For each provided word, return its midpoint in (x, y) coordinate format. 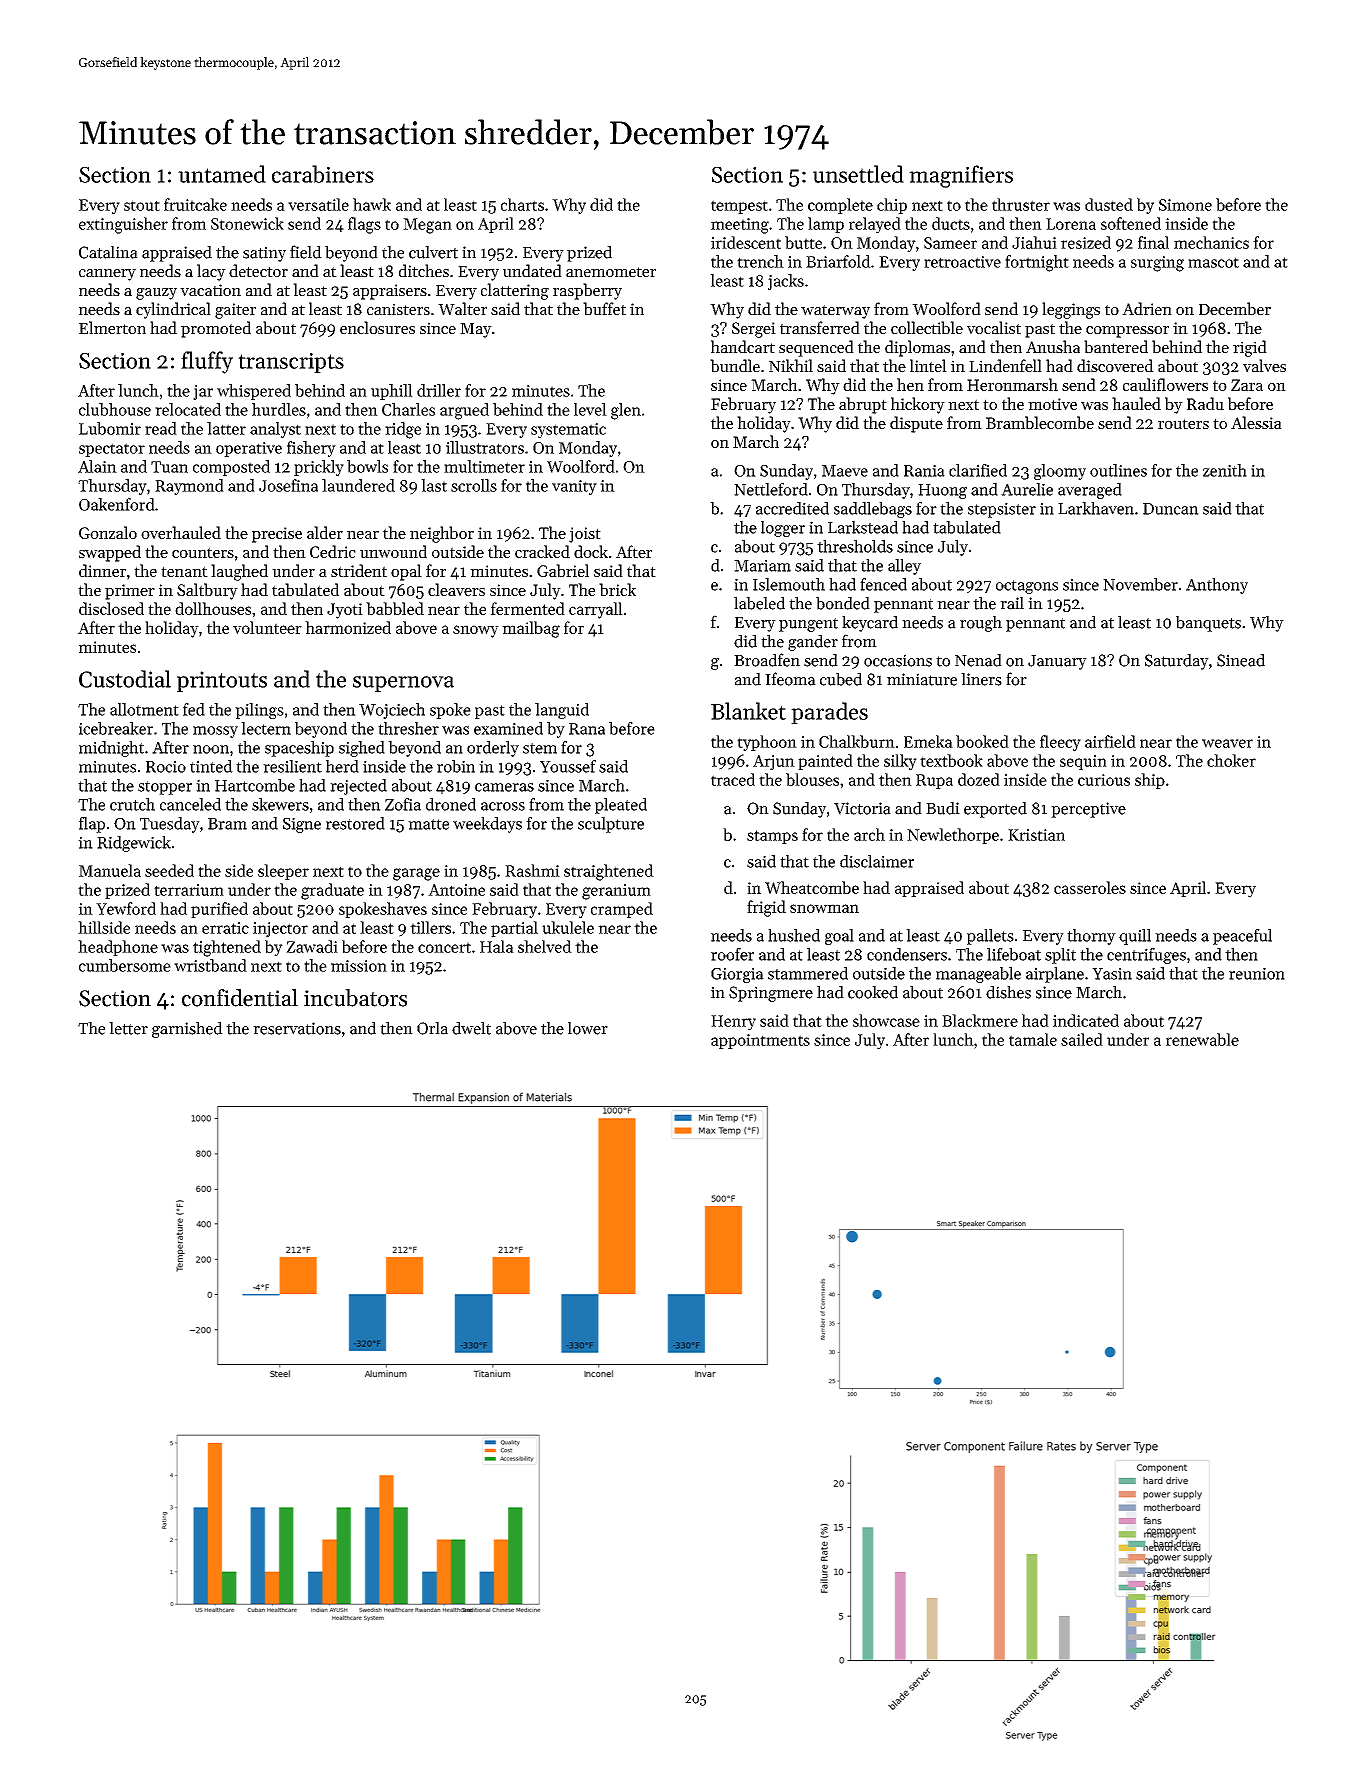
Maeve (845, 471)
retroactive (962, 262)
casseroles (1090, 887)
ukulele (568, 927)
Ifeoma (790, 679)
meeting (740, 226)
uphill (392, 392)
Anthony (1217, 586)
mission (359, 966)
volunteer (267, 627)
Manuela (110, 870)
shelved (545, 946)
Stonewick (247, 223)
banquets (1208, 624)
